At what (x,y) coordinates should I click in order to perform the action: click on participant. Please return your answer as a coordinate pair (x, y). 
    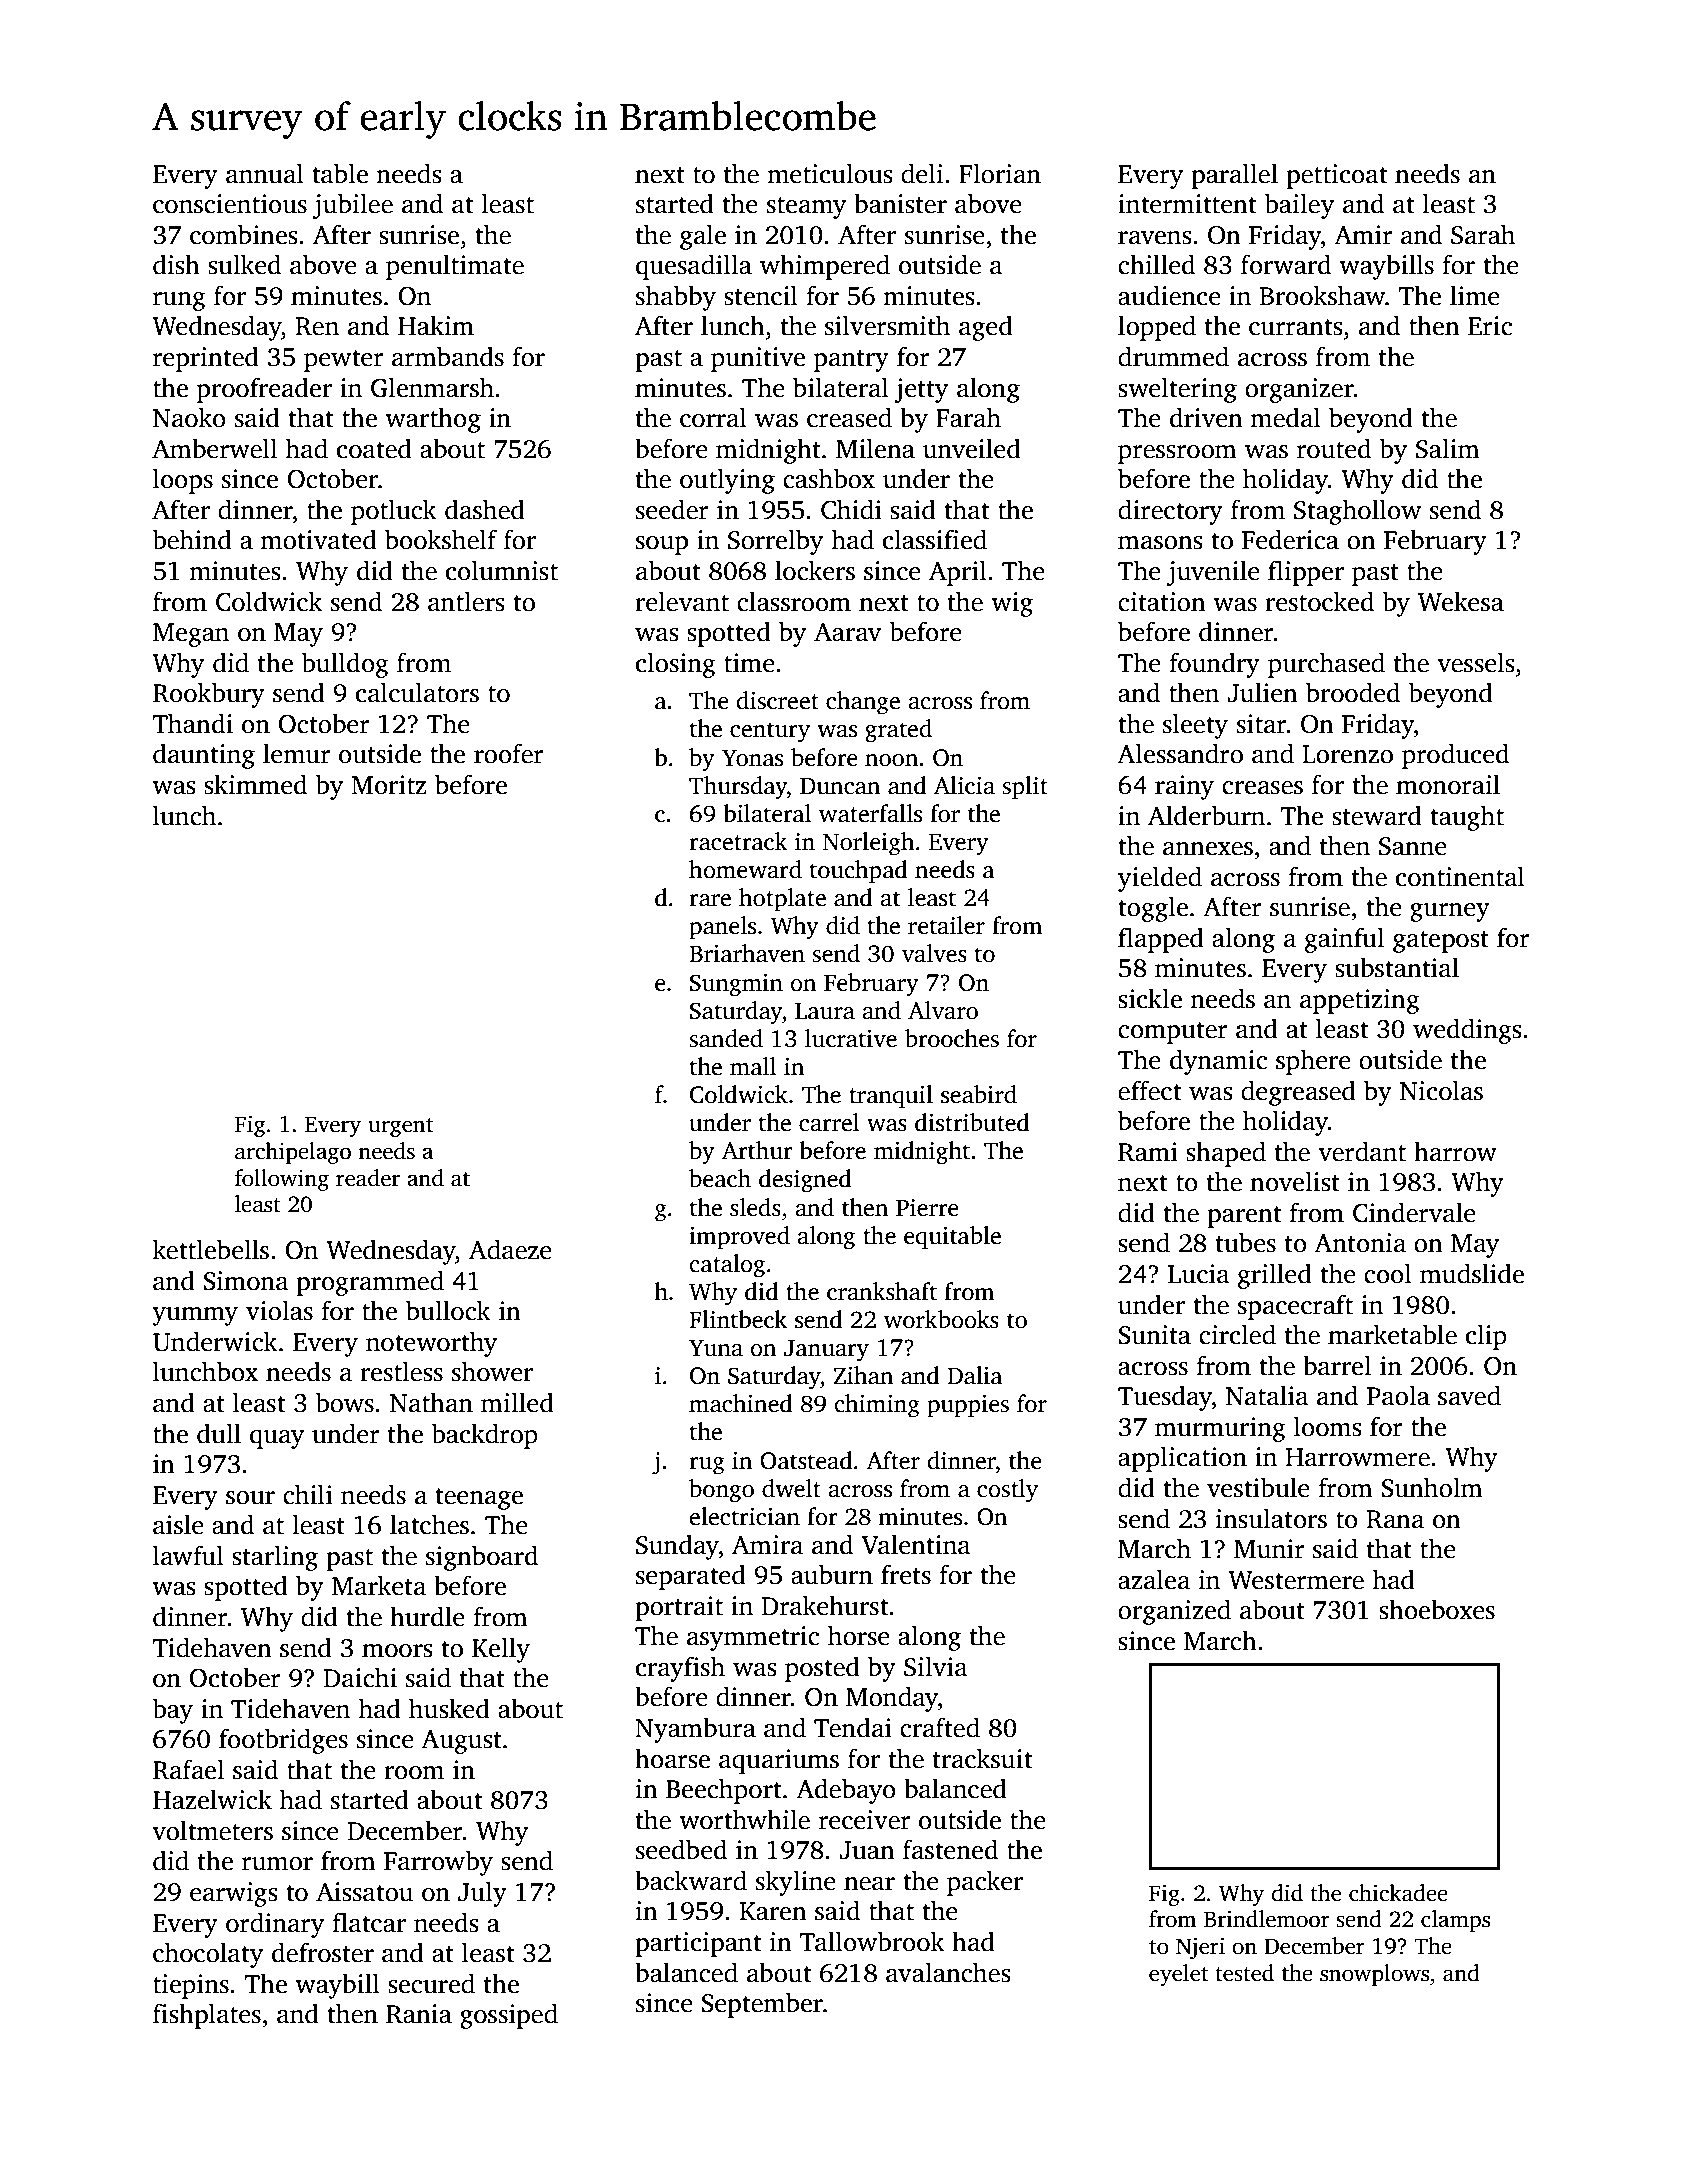
    Looking at the image, I should click on (698, 1944).
